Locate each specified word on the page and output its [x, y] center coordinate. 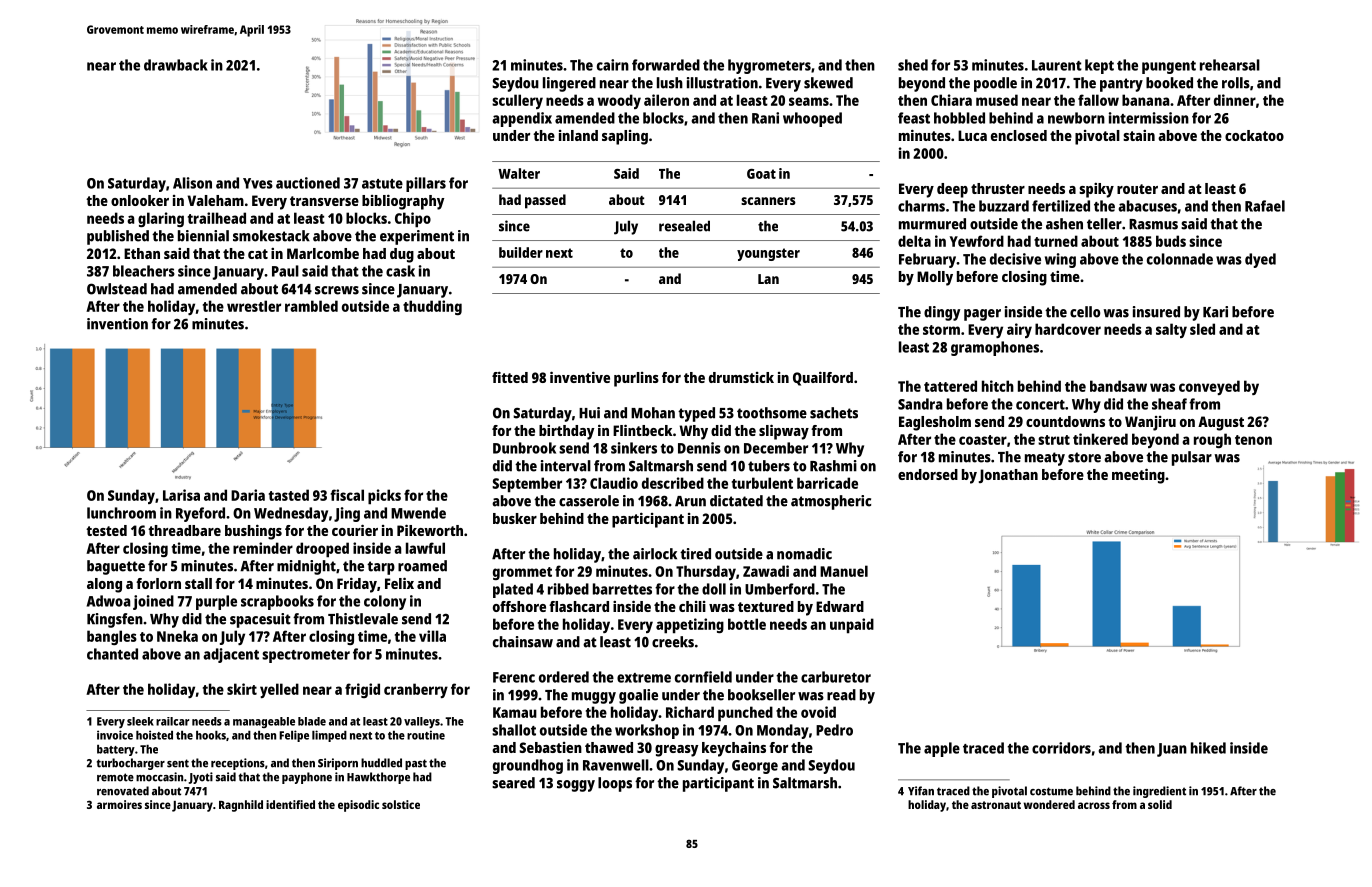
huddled [381, 763]
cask [400, 271]
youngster [768, 254]
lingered [569, 84]
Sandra [920, 404]
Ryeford [200, 514]
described [673, 483]
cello [1085, 312]
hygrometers [769, 66]
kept [1099, 66]
